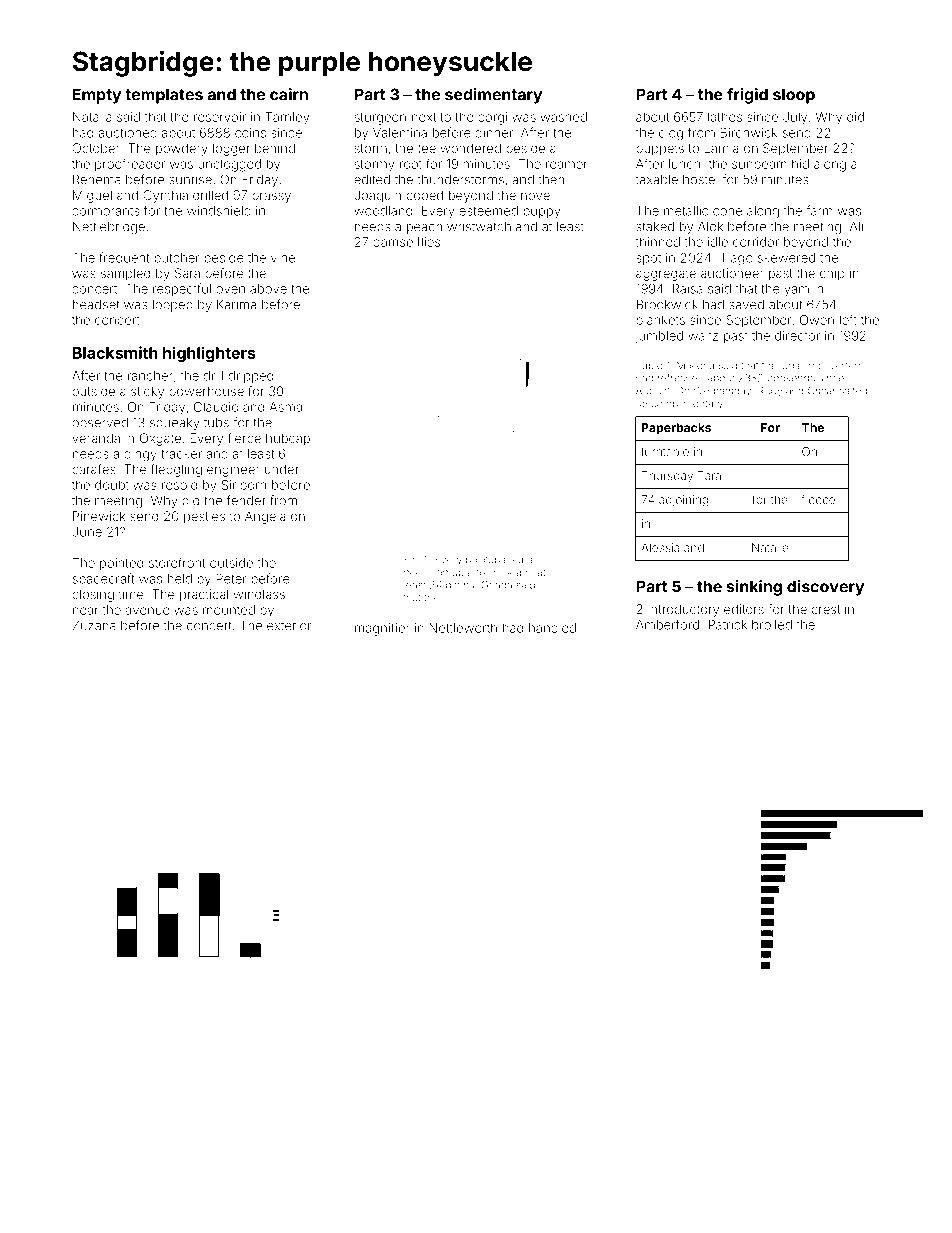 This image has height=1233, width=952. What do you see at coordinates (173, 306) in the image?
I see `lopped` at bounding box center [173, 306].
